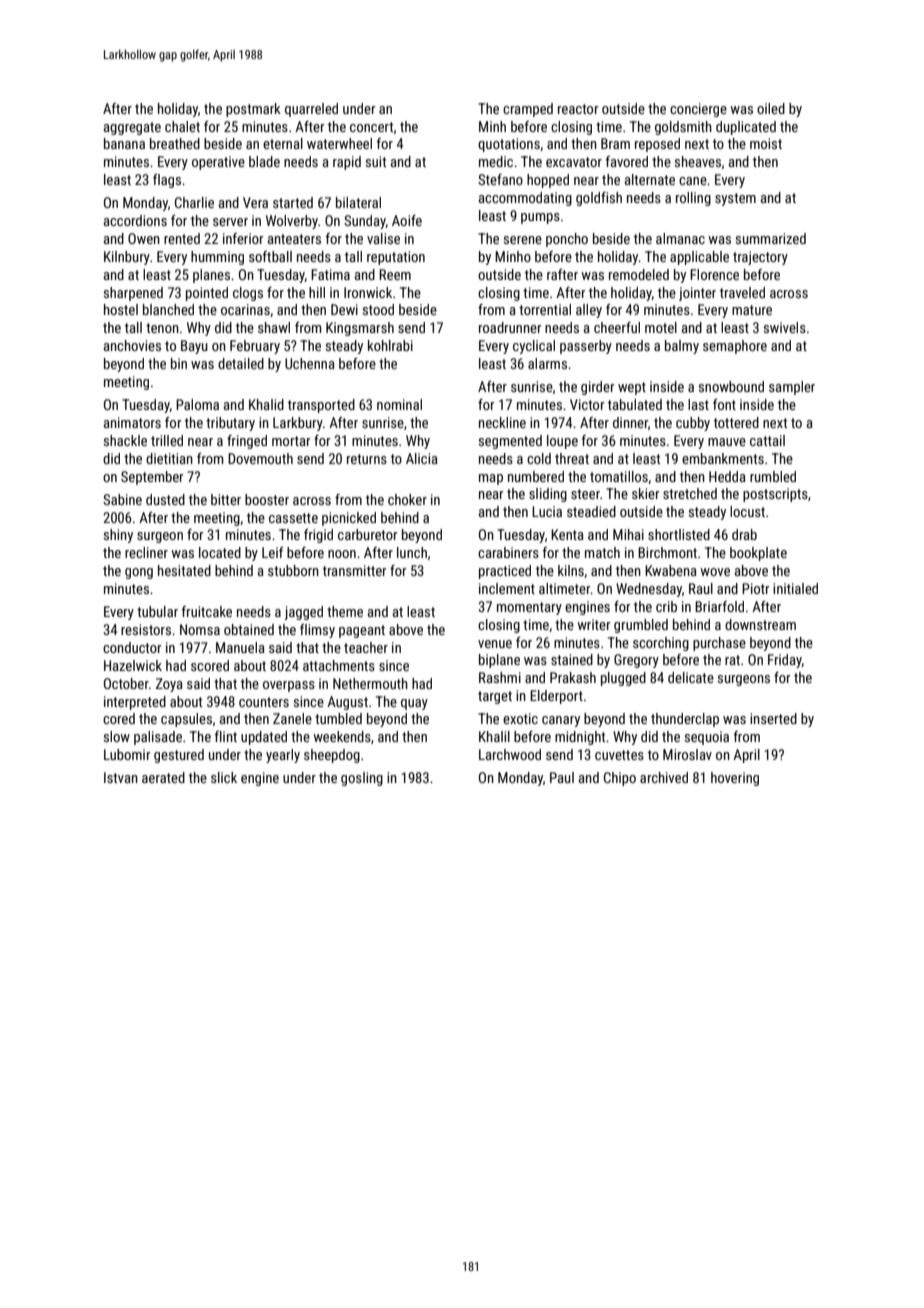  I want to click on Paloma, so click(197, 404).
